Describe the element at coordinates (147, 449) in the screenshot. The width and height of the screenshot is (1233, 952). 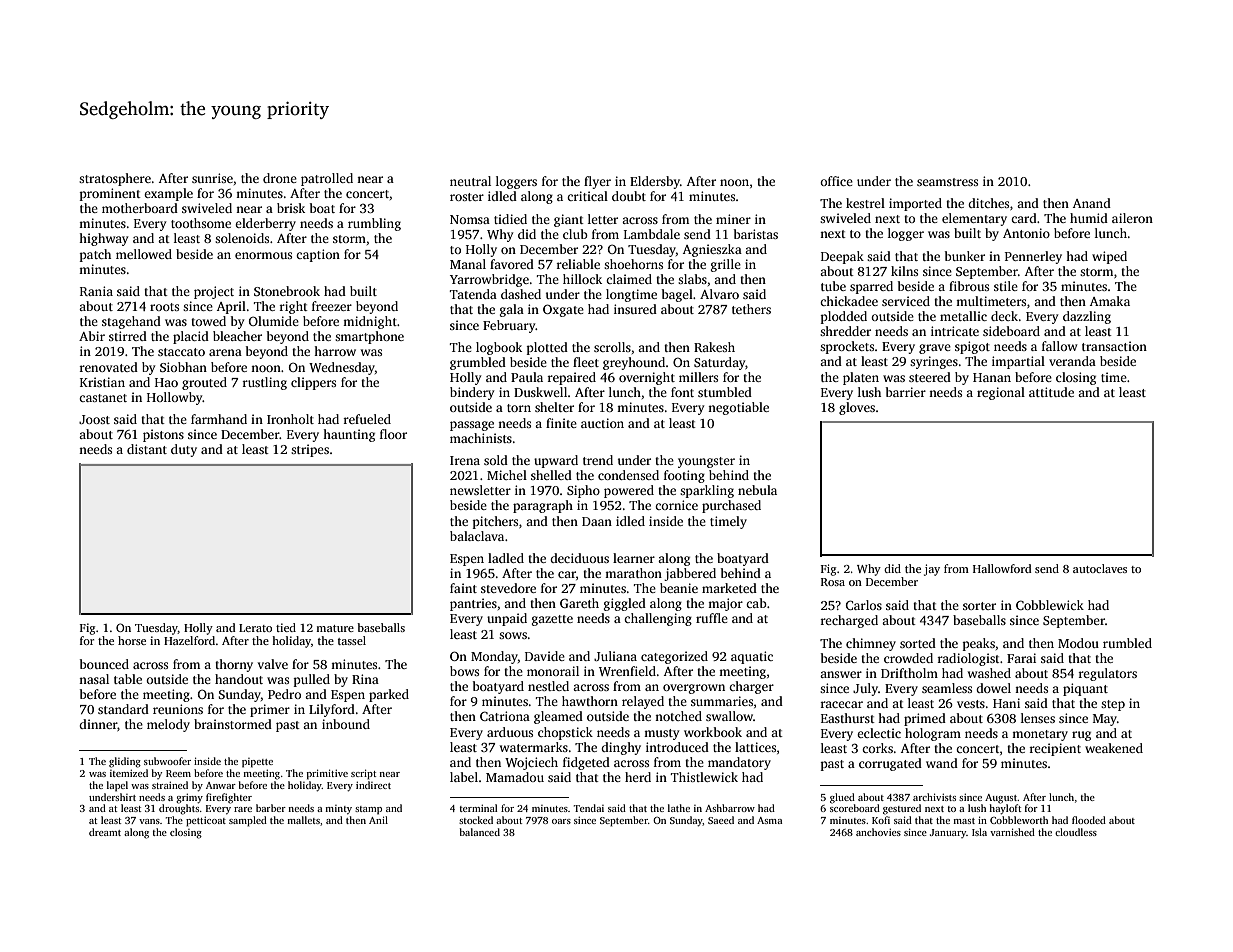
I see `distant` at that location.
